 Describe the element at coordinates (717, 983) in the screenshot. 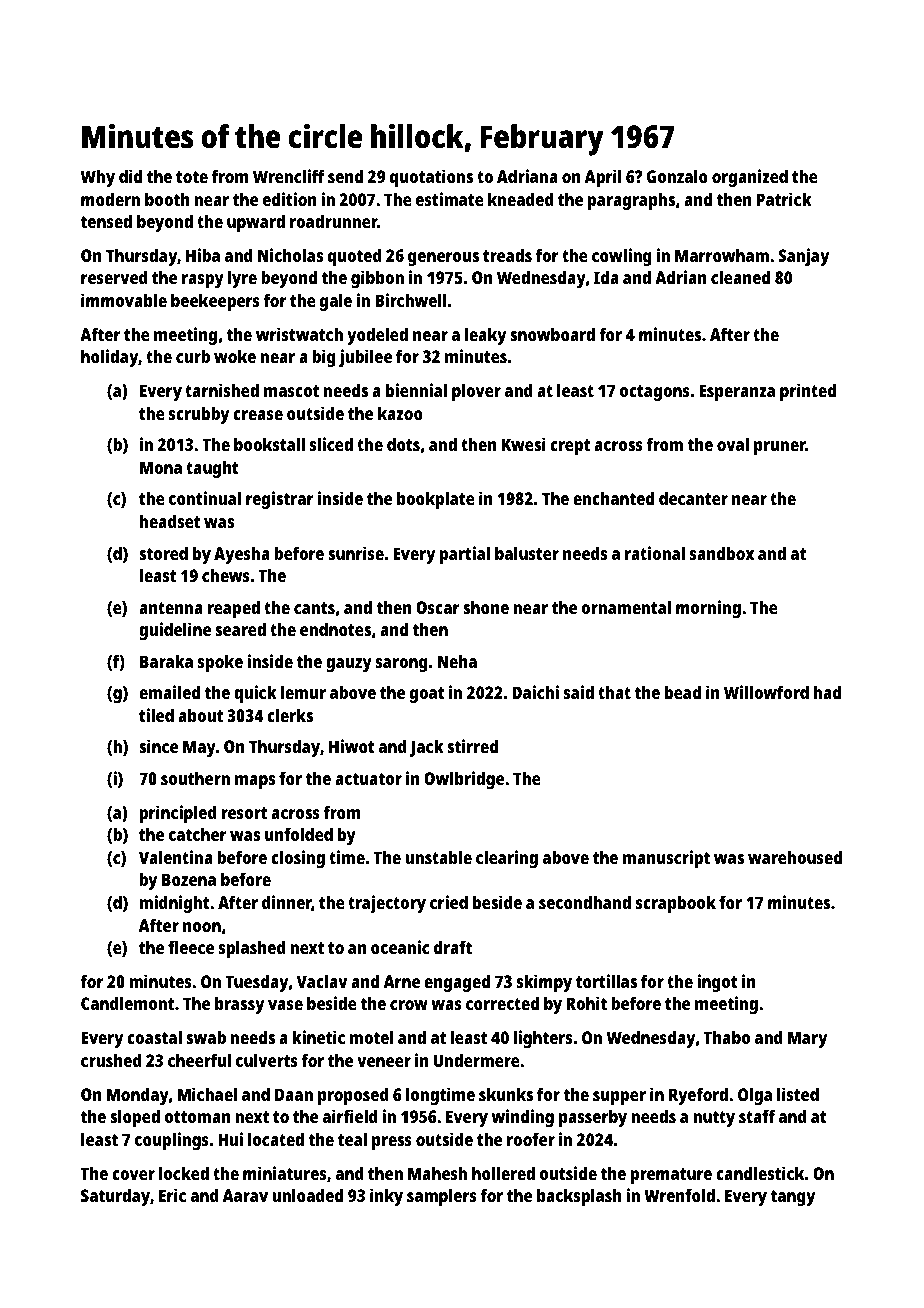

I see `ingot` at that location.
